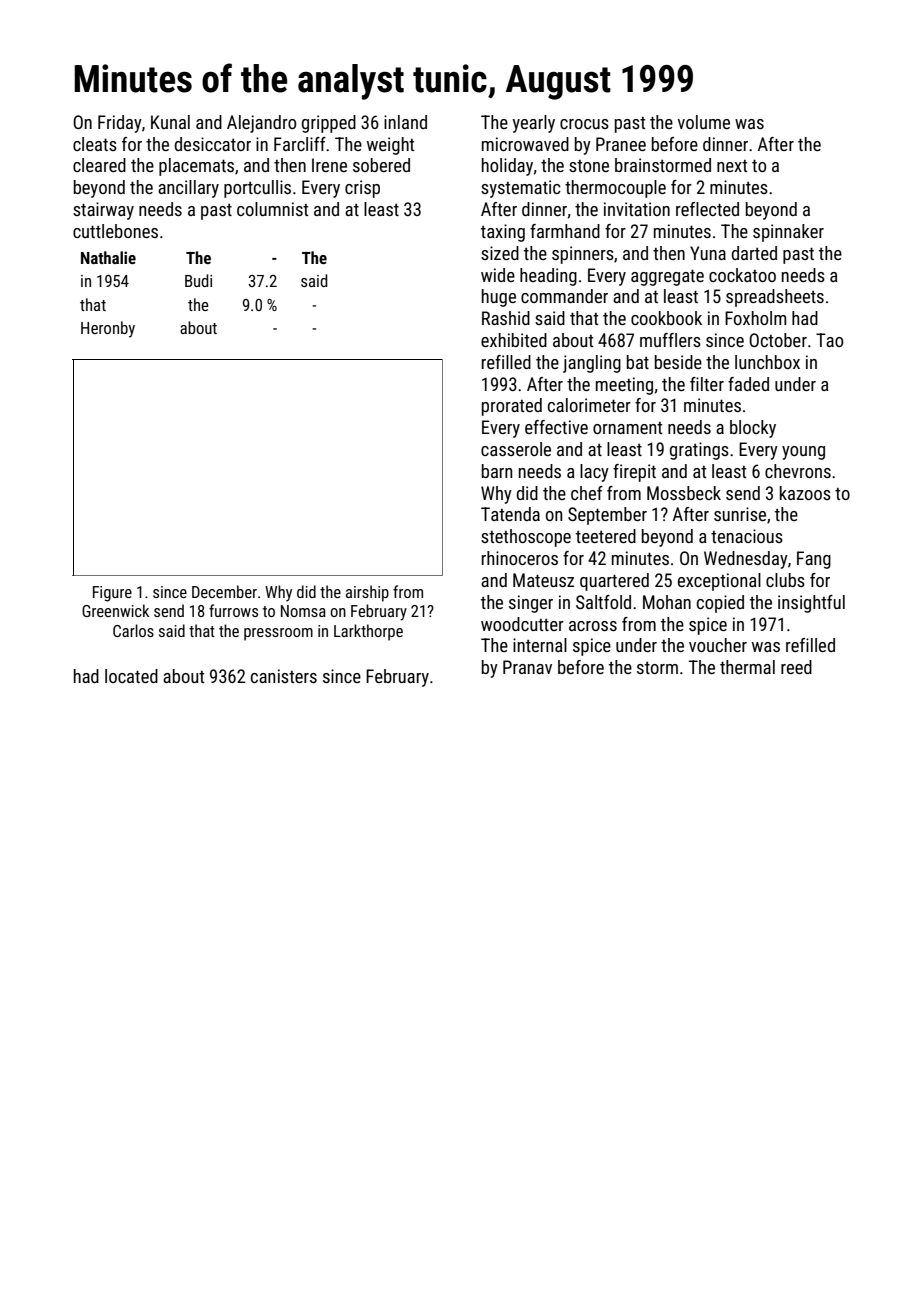 This page has width=924, height=1308. What do you see at coordinates (788, 233) in the page?
I see `spinnaker` at bounding box center [788, 233].
